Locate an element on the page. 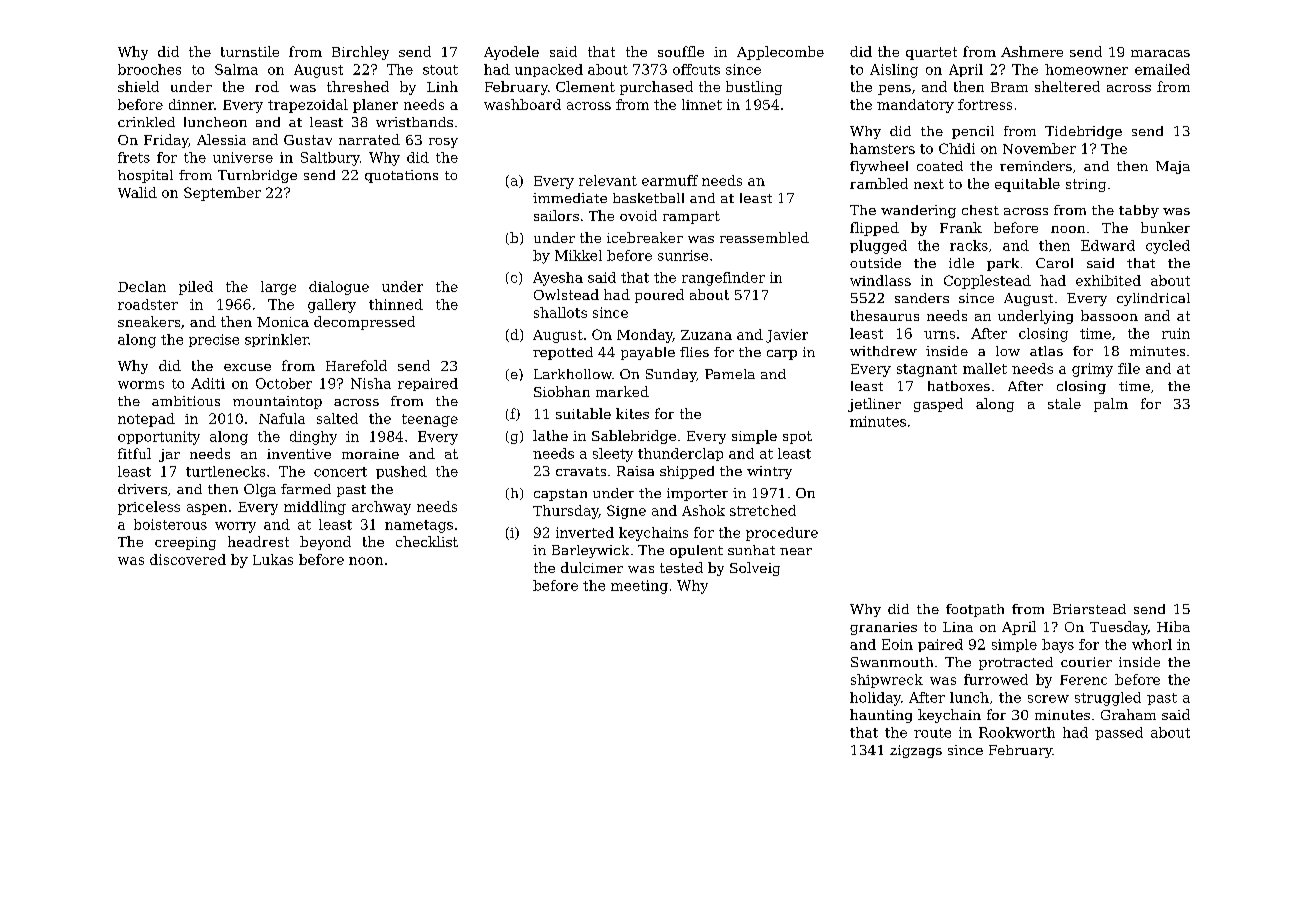 This image has width=1308, height=924. palm is located at coordinates (1111, 405).
